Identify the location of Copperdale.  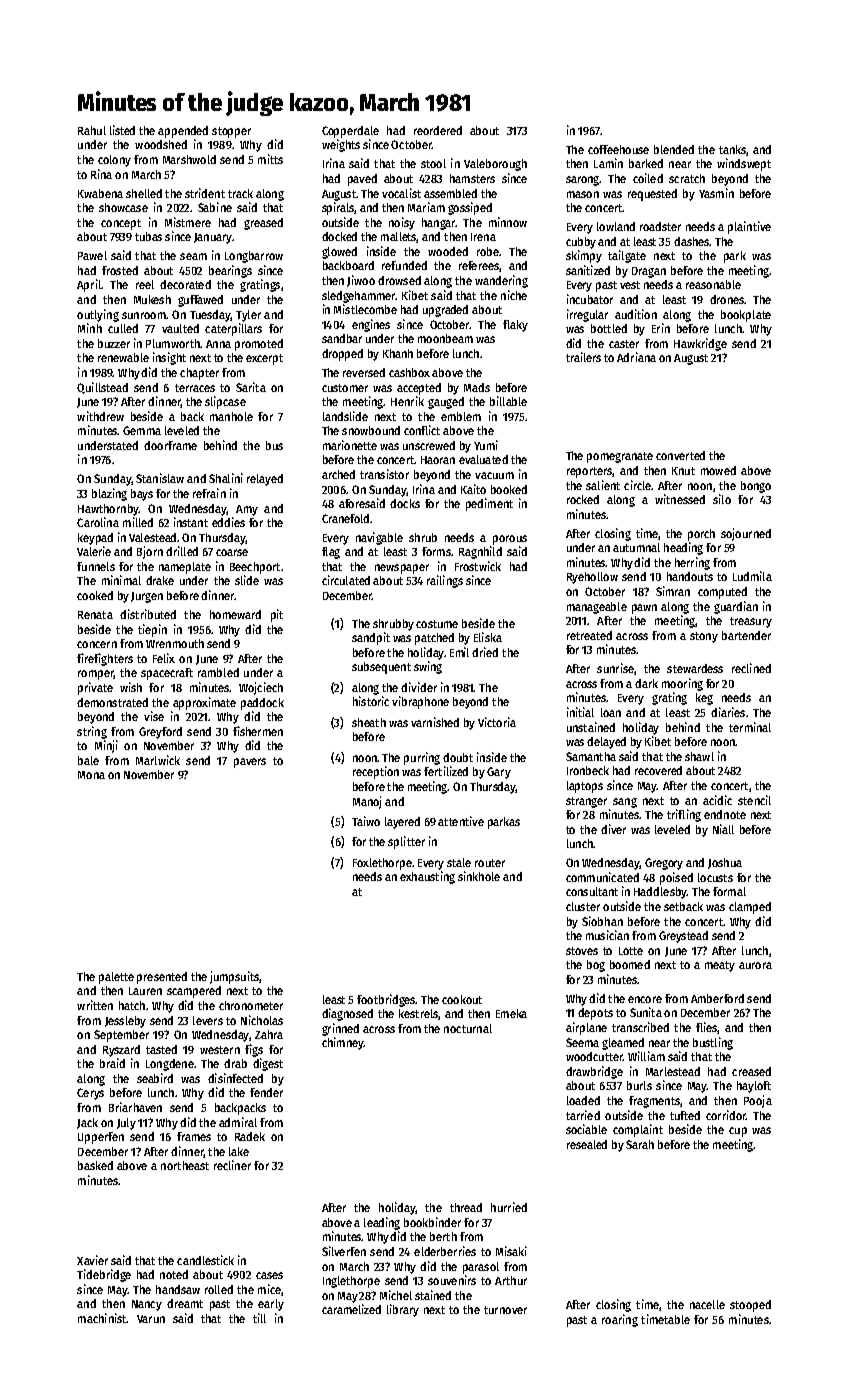
(350, 132).
